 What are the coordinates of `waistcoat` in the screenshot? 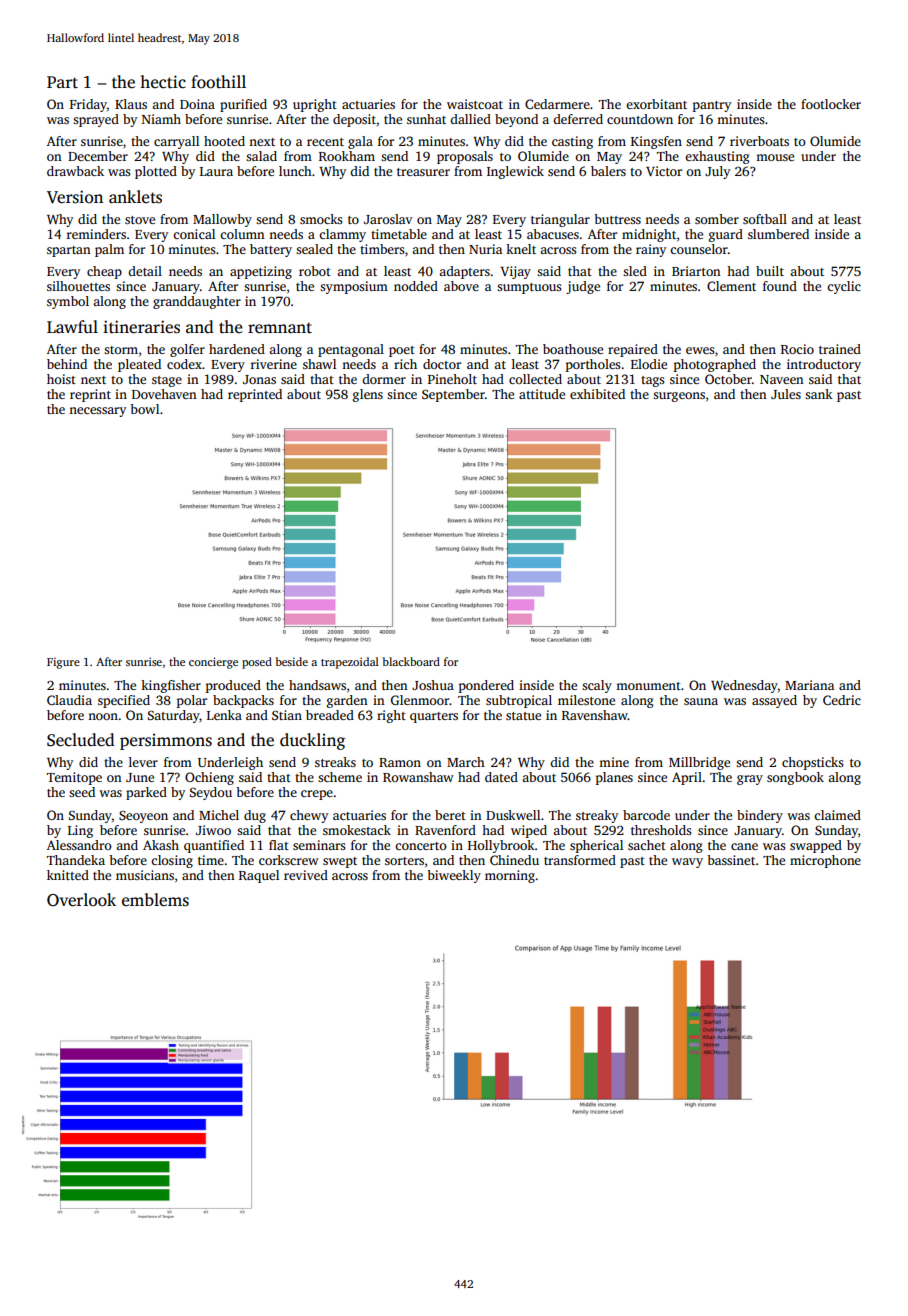 It's located at (475, 104).
